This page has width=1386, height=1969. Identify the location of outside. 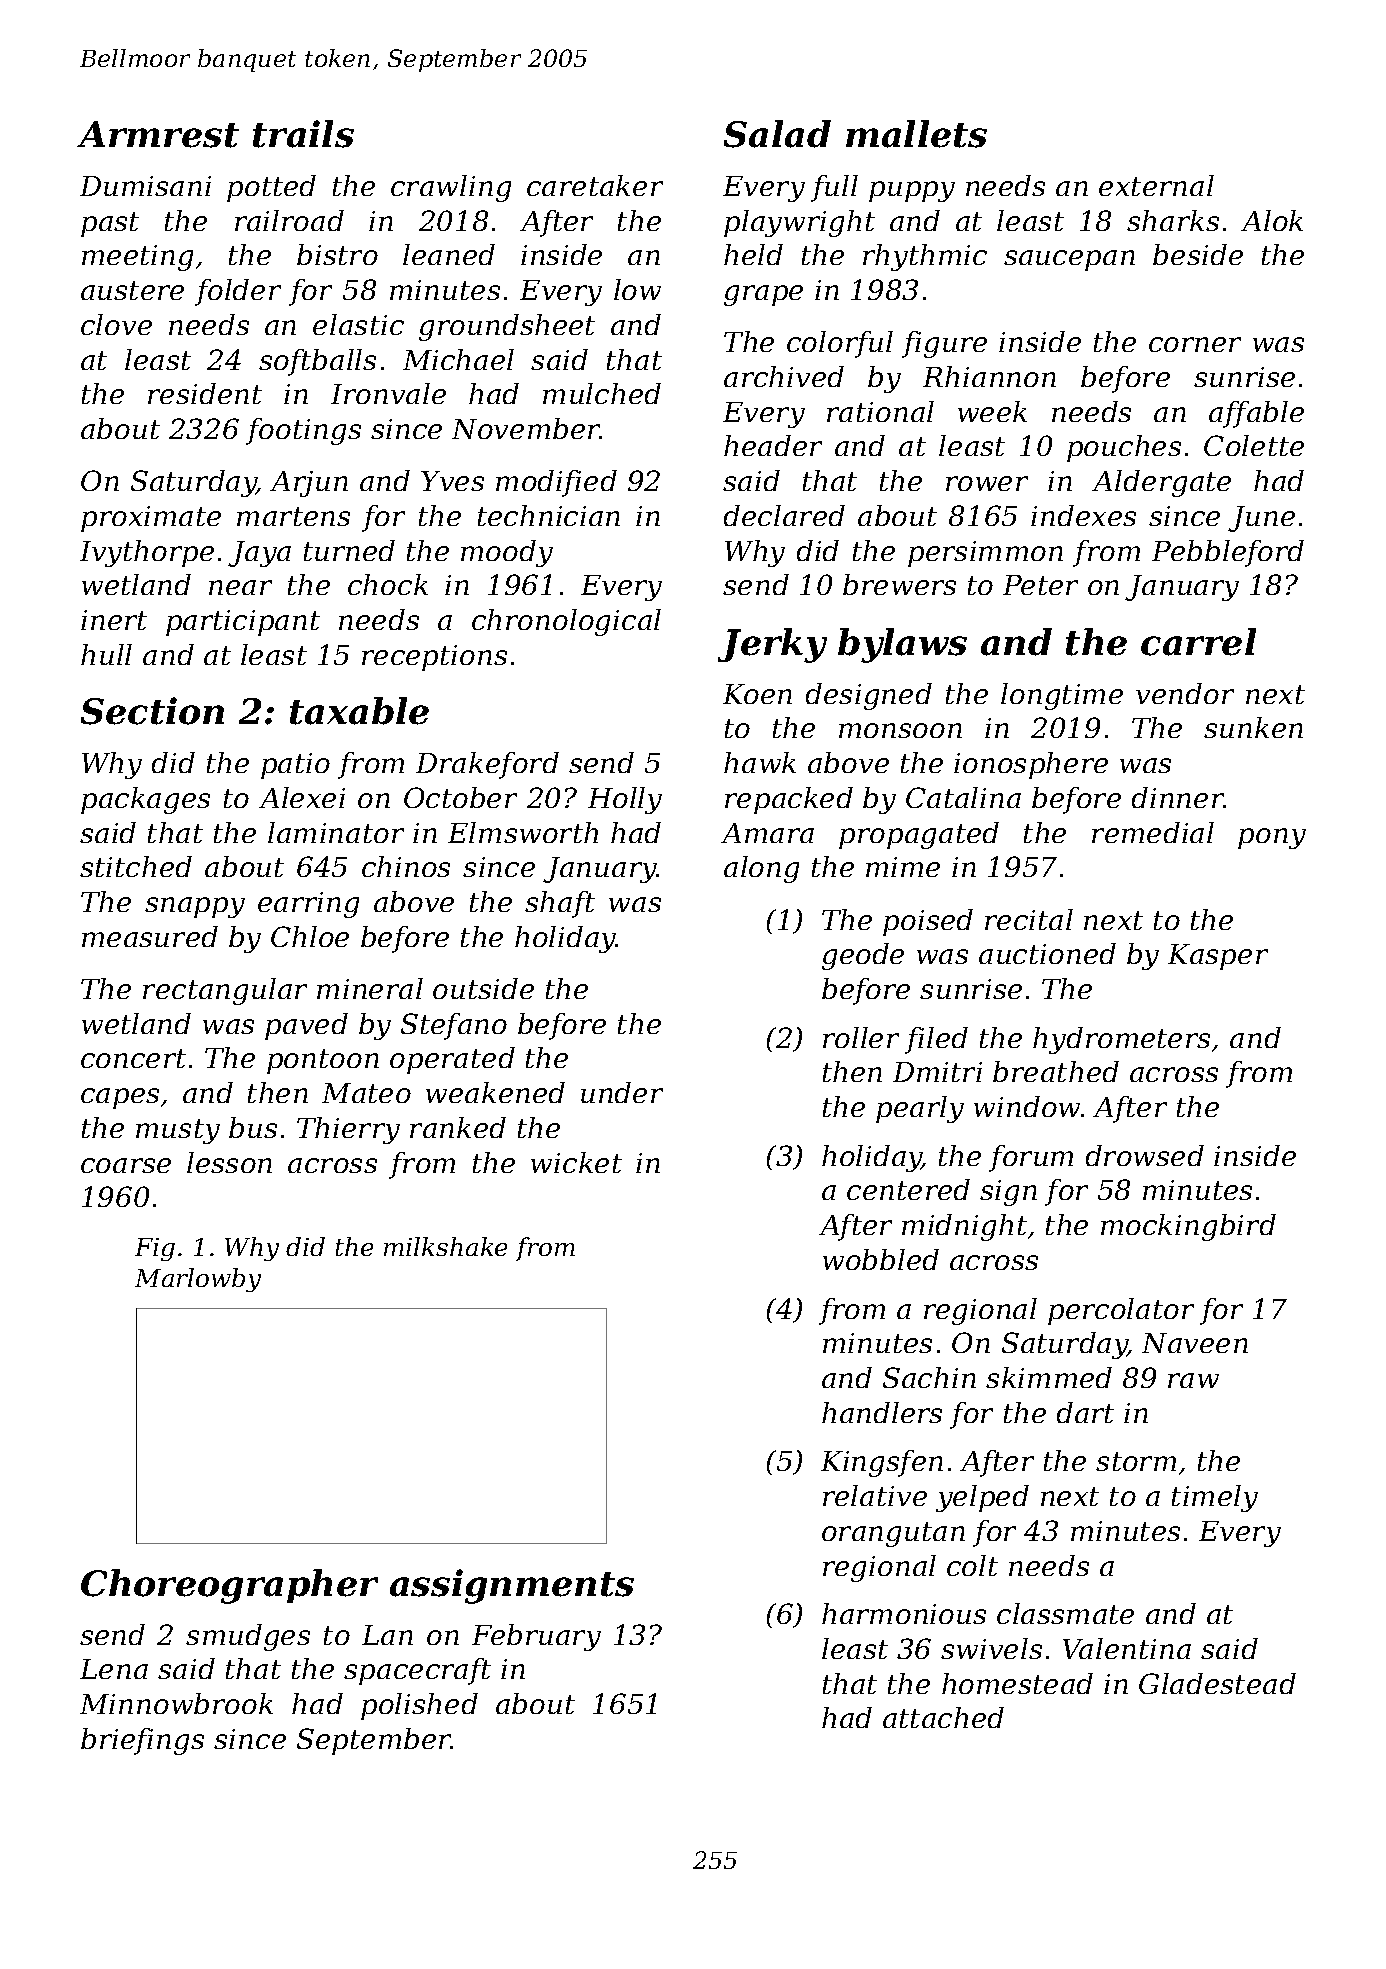
(483, 988).
